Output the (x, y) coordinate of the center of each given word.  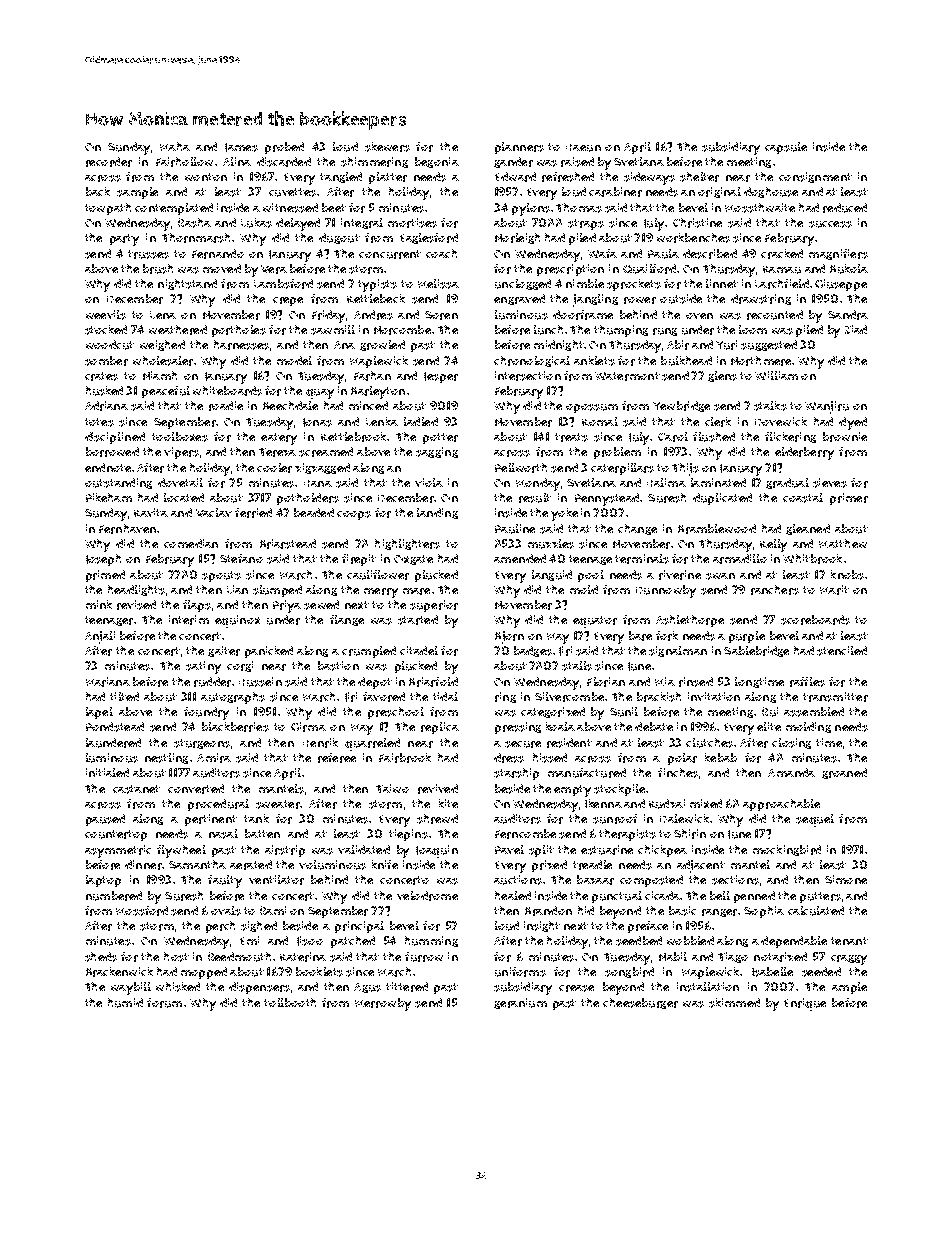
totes (99, 422)
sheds (101, 957)
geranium (520, 1003)
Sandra (848, 315)
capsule (786, 148)
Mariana (108, 682)
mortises (412, 223)
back (98, 191)
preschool (396, 713)
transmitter (835, 697)
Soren (441, 315)
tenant (849, 941)
